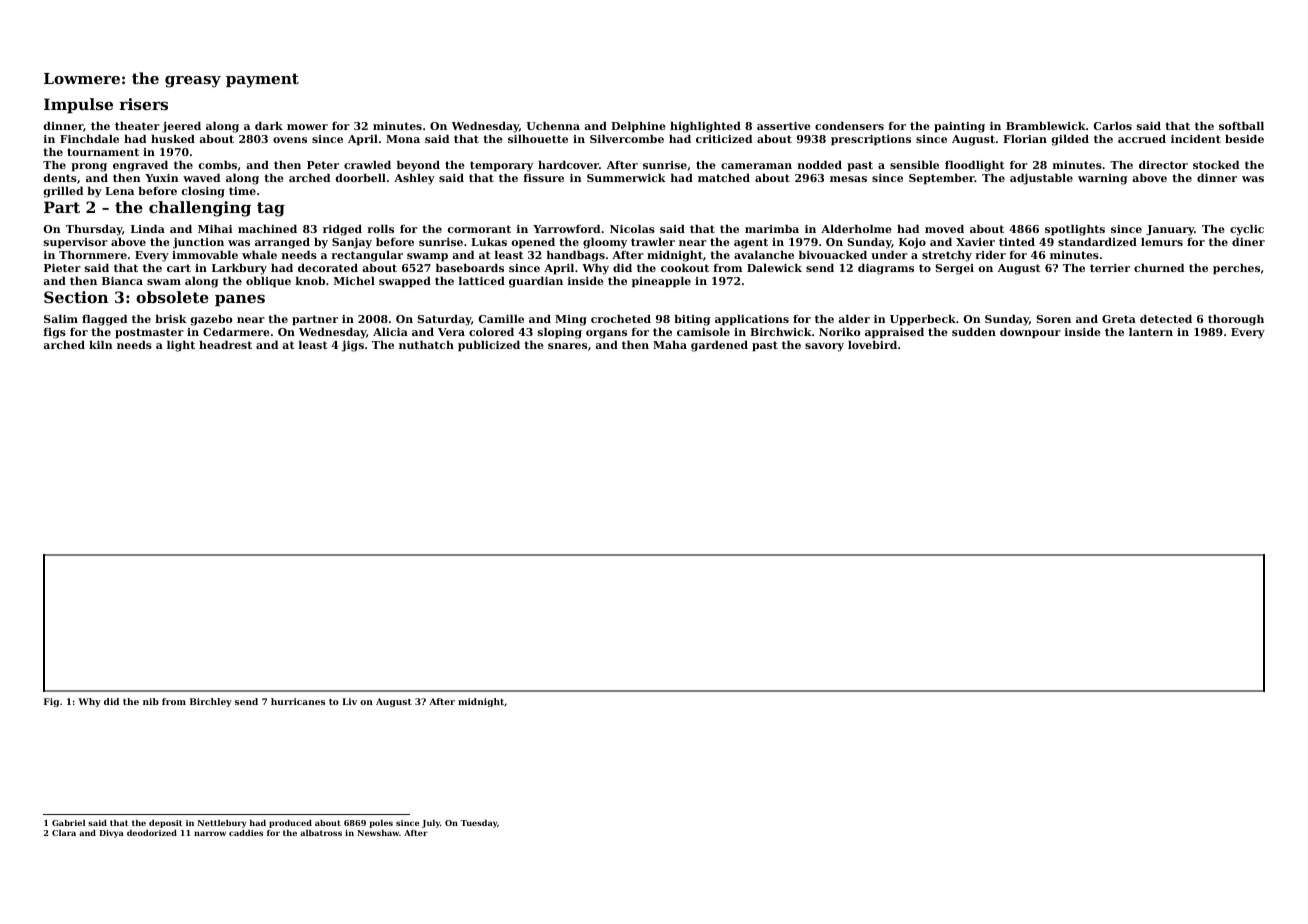 This screenshot has width=1308, height=924. What do you see at coordinates (1151, 331) in the screenshot?
I see `lantern` at bounding box center [1151, 331].
